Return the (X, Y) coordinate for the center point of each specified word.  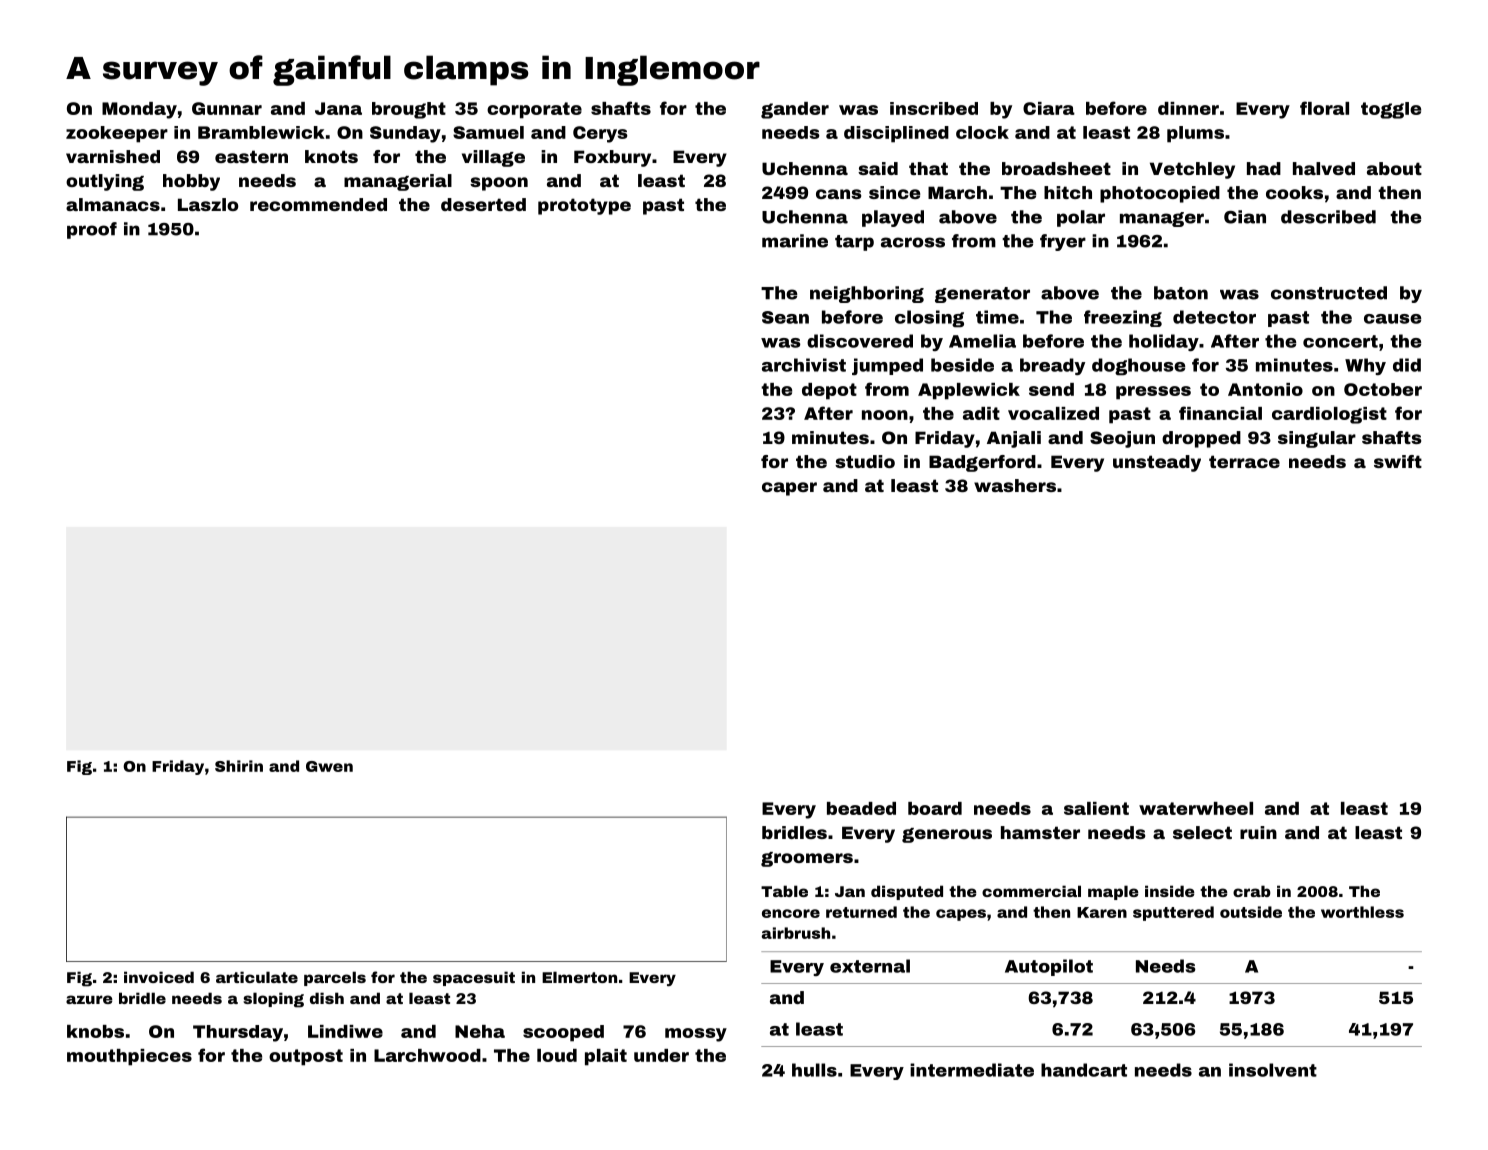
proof (92, 230)
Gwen (329, 766)
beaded (861, 808)
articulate (257, 977)
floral (1324, 108)
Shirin (239, 766)
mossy (696, 1035)
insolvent (1273, 1070)
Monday (139, 110)
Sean (785, 317)
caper (789, 489)
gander (795, 110)
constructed (1329, 293)
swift (1398, 461)
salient (1096, 808)
